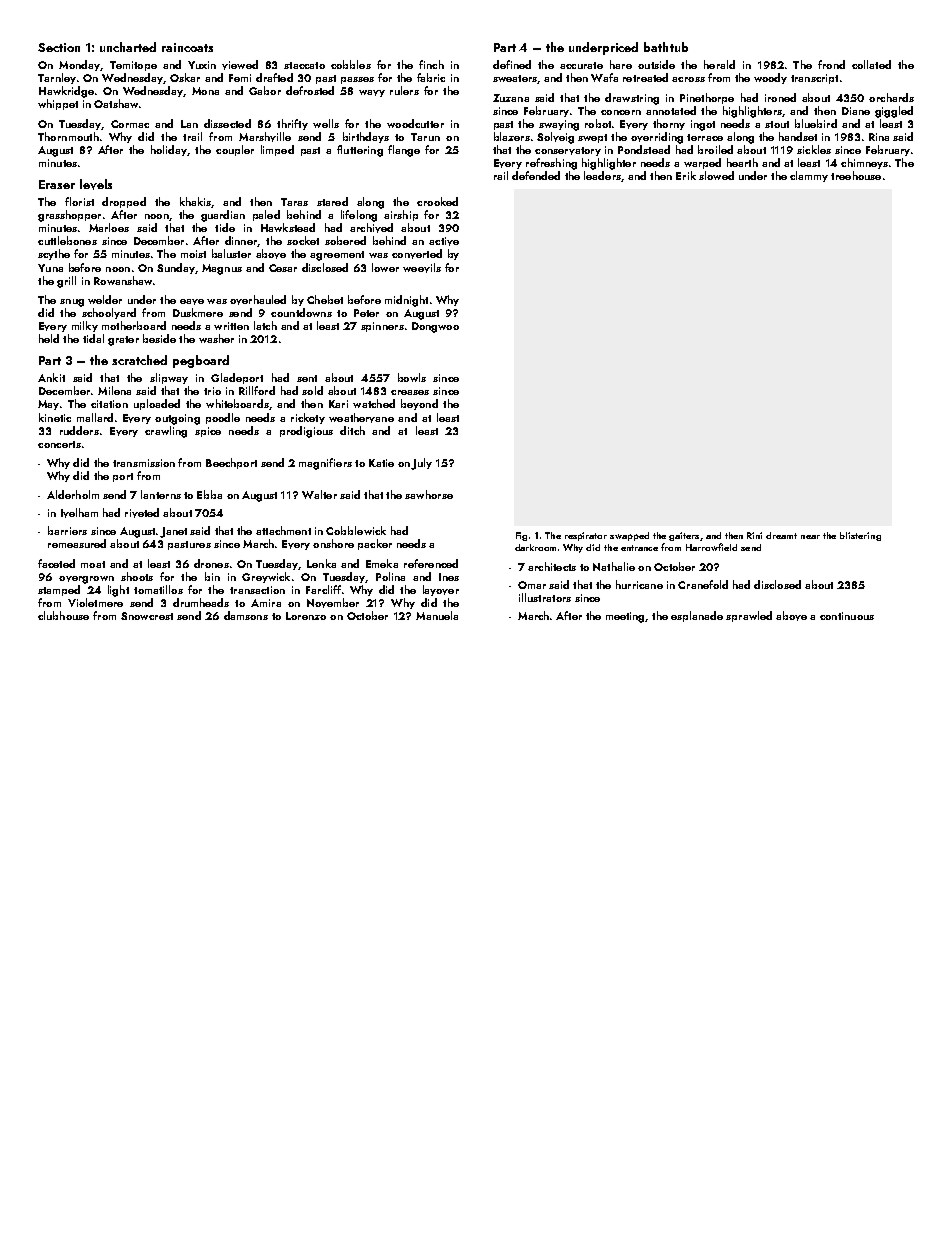 The image size is (952, 1233). I want to click on watched, so click(374, 403).
